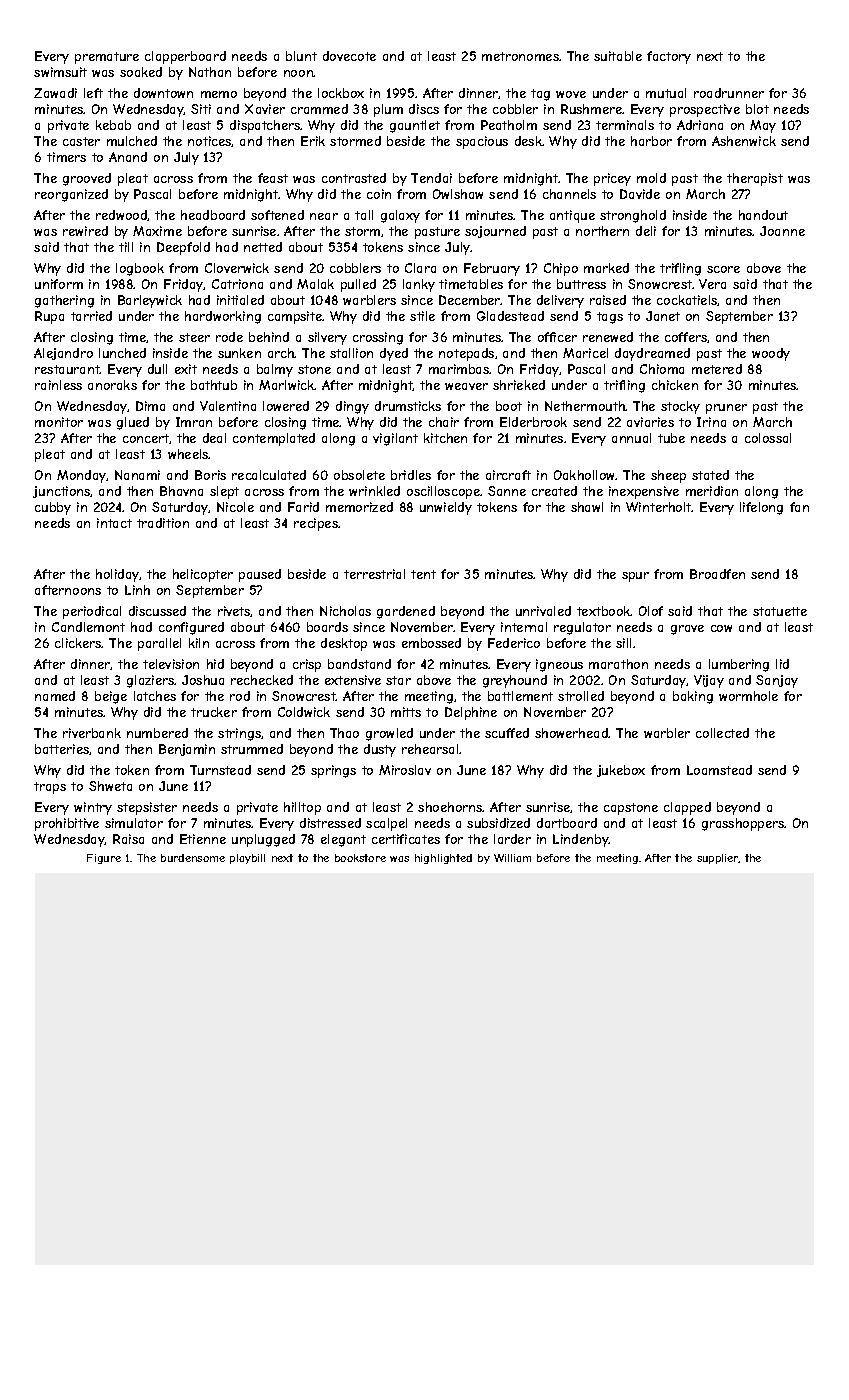 Image resolution: width=849 pixels, height=1400 pixels. What do you see at coordinates (652, 354) in the image?
I see `daydreamed` at bounding box center [652, 354].
